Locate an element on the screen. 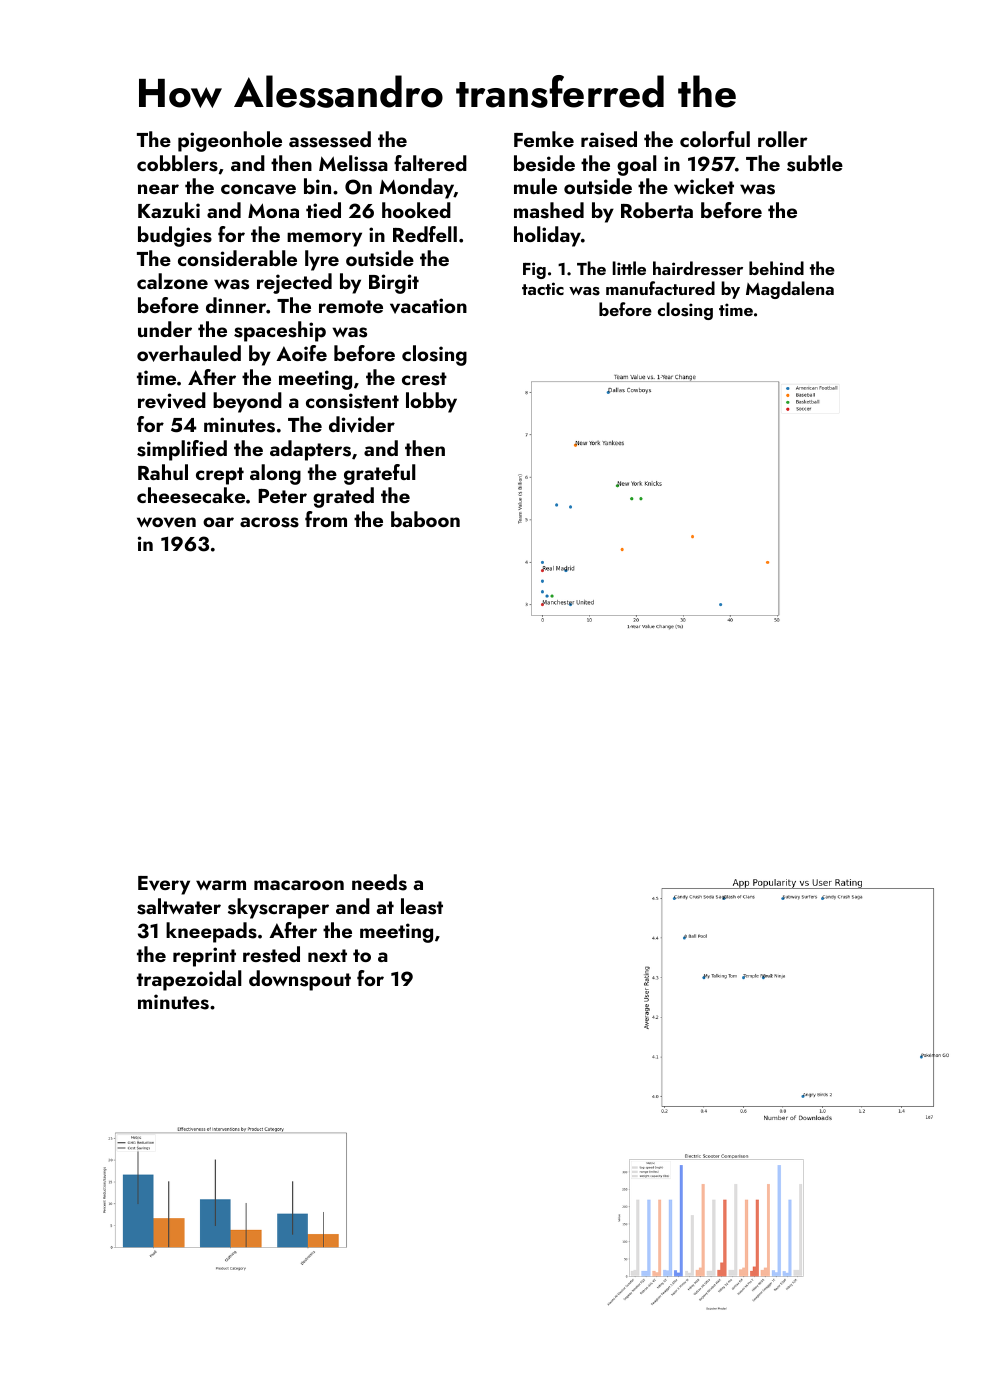 Image resolution: width=981 pixels, height=1393 pixels. reprint is located at coordinates (204, 957).
